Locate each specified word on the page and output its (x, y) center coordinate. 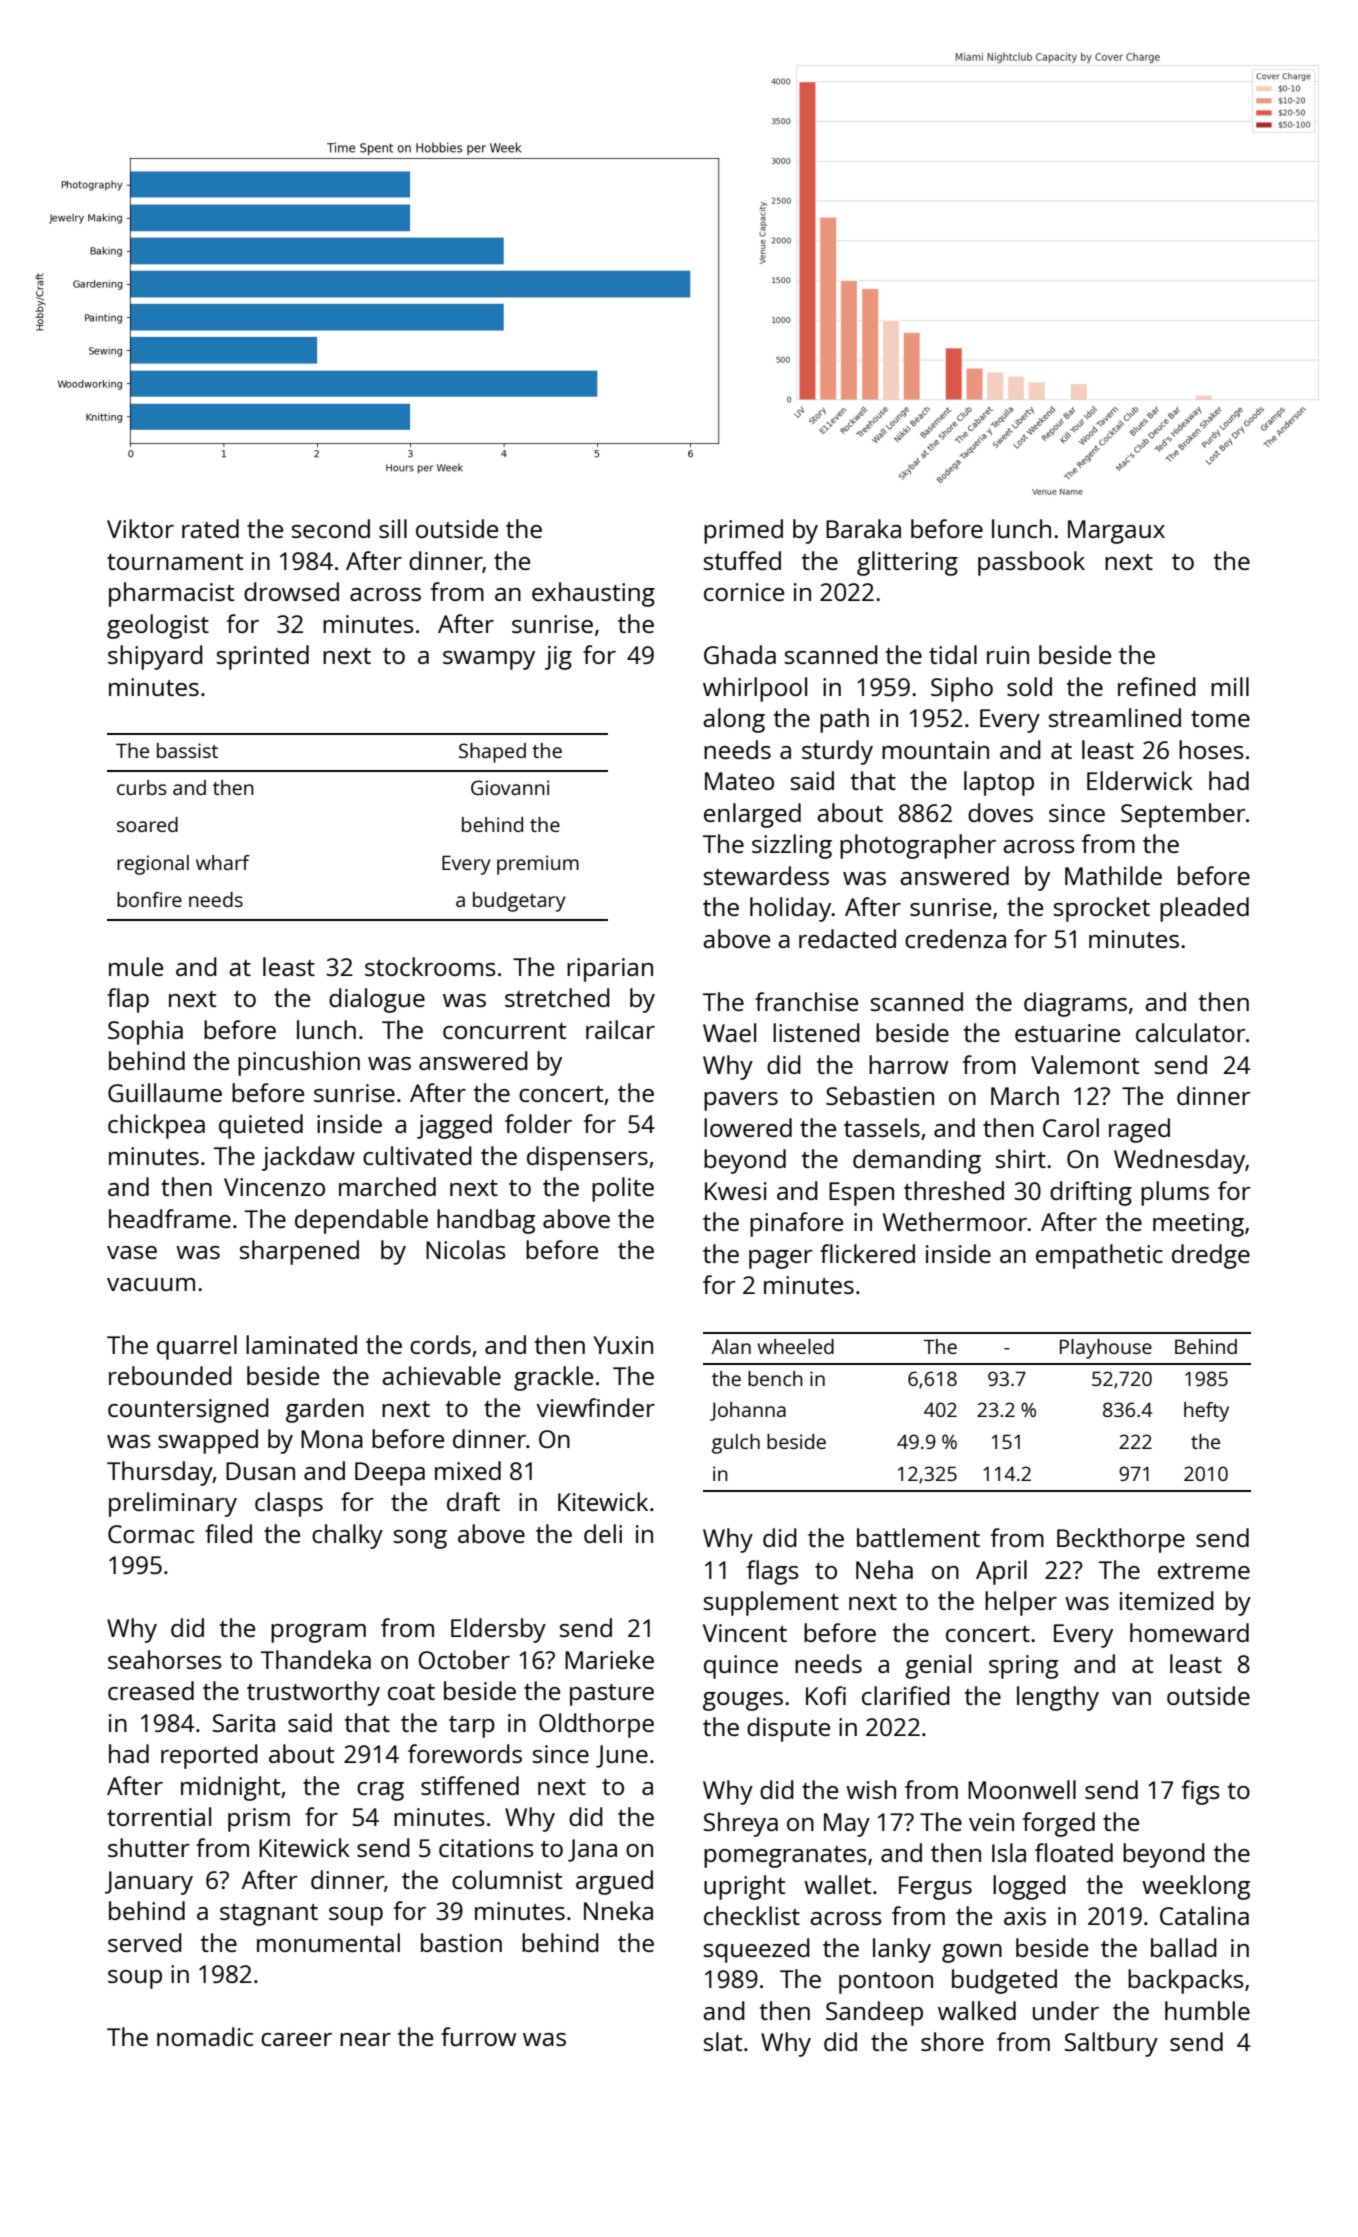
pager (781, 1259)
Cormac (151, 1534)
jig (558, 657)
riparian (610, 970)
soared (147, 824)
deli (603, 1533)
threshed (954, 1190)
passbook (1031, 563)
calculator (1191, 1032)
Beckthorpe (1121, 1540)
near (365, 2039)
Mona (332, 1439)
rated (210, 528)
